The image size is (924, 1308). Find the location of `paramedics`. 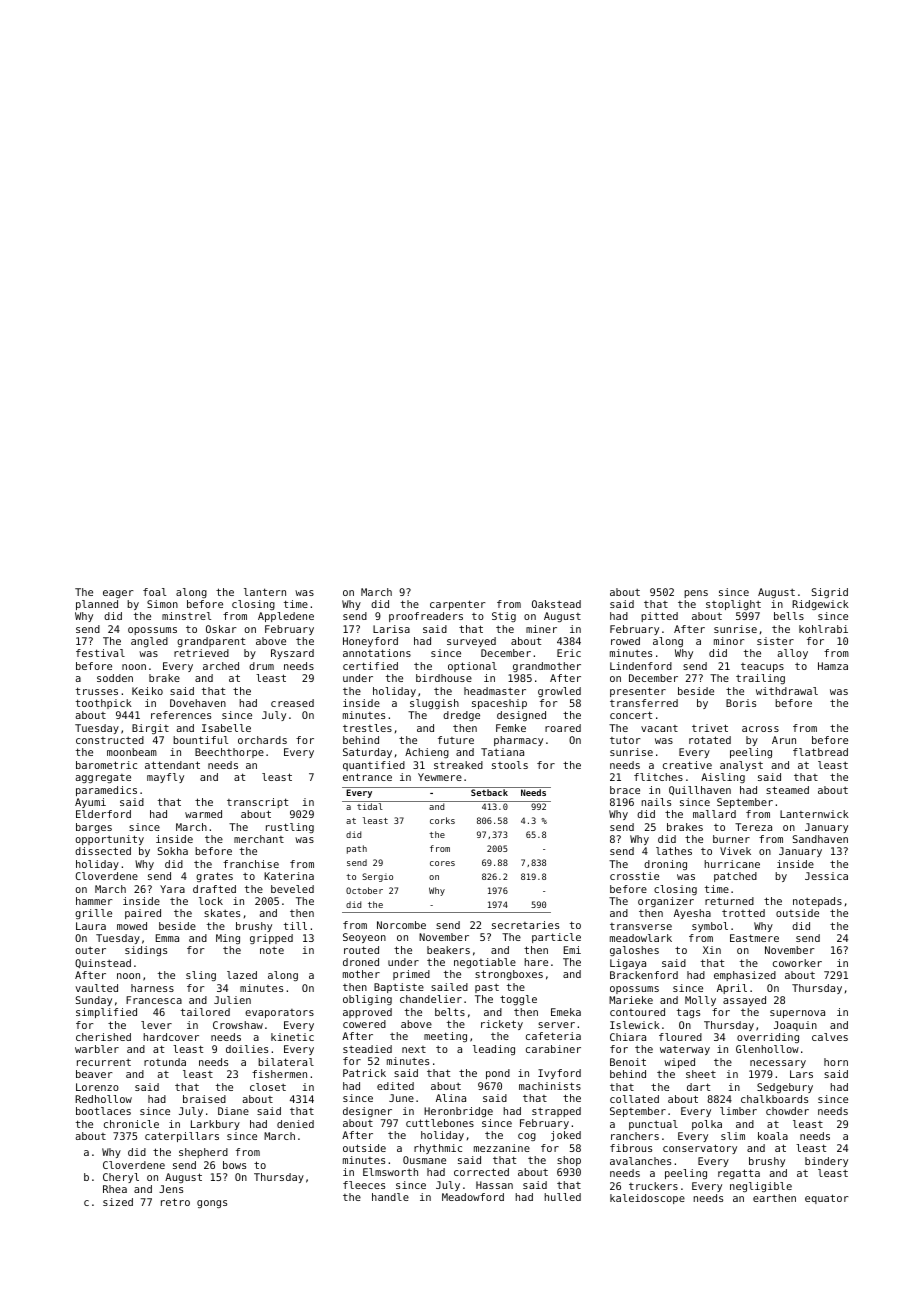

paramedics is located at coordinates (106, 791).
